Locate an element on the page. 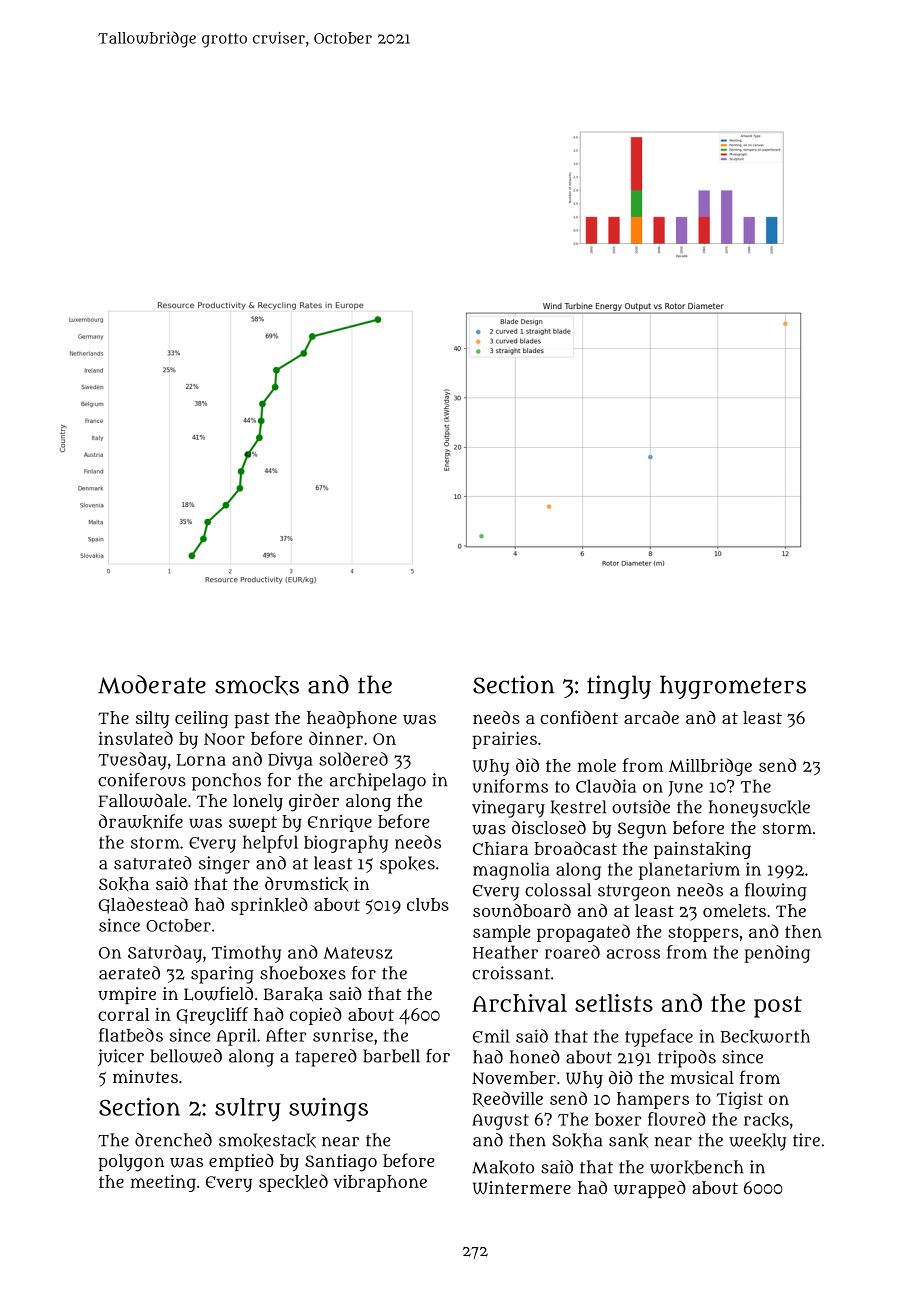 This document has width=924, height=1308. croissant is located at coordinates (511, 973).
